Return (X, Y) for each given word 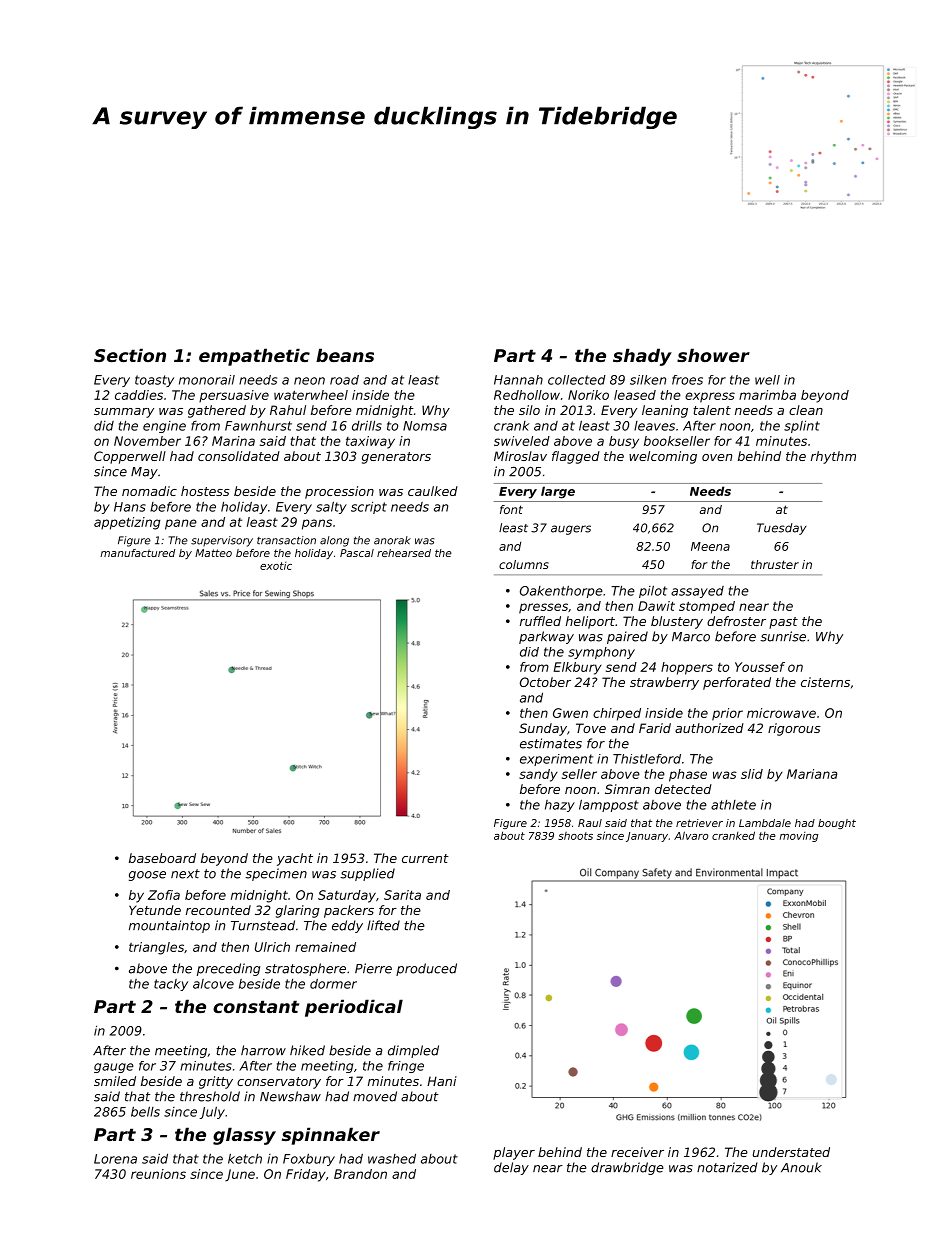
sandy (538, 775)
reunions (158, 1174)
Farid (655, 728)
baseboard (162, 858)
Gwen (570, 713)
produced (426, 969)
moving (799, 837)
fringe (406, 1067)
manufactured (137, 553)
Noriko (588, 395)
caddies (139, 395)
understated (791, 1152)
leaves (654, 426)
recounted (218, 910)
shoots (575, 836)
